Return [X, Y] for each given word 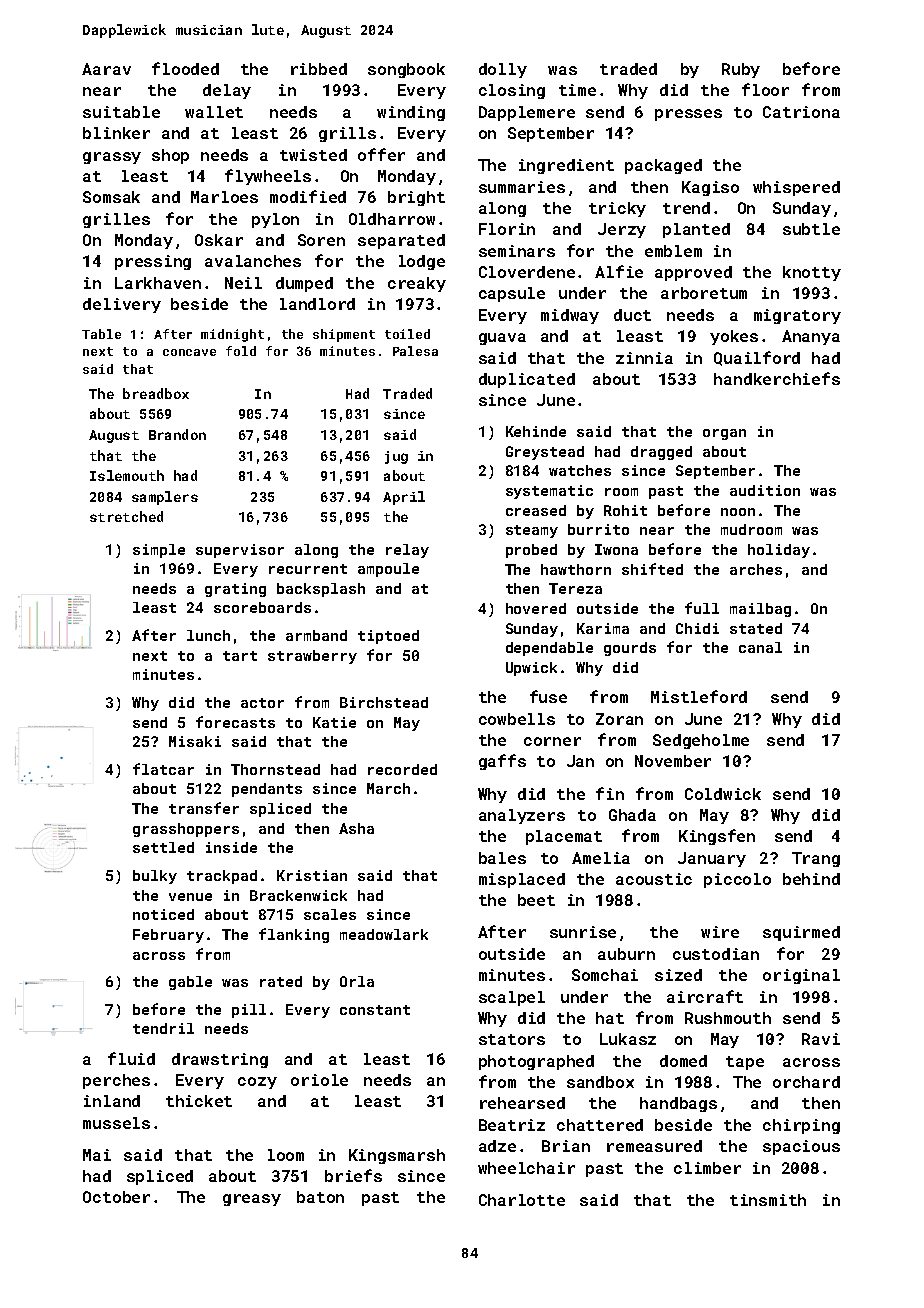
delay [227, 91]
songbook [406, 70]
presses [688, 115]
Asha [356, 828]
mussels [116, 1123]
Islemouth [127, 475]
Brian [566, 1146]
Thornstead [275, 769]
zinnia [644, 358]
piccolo [737, 880]
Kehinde [536, 431]
